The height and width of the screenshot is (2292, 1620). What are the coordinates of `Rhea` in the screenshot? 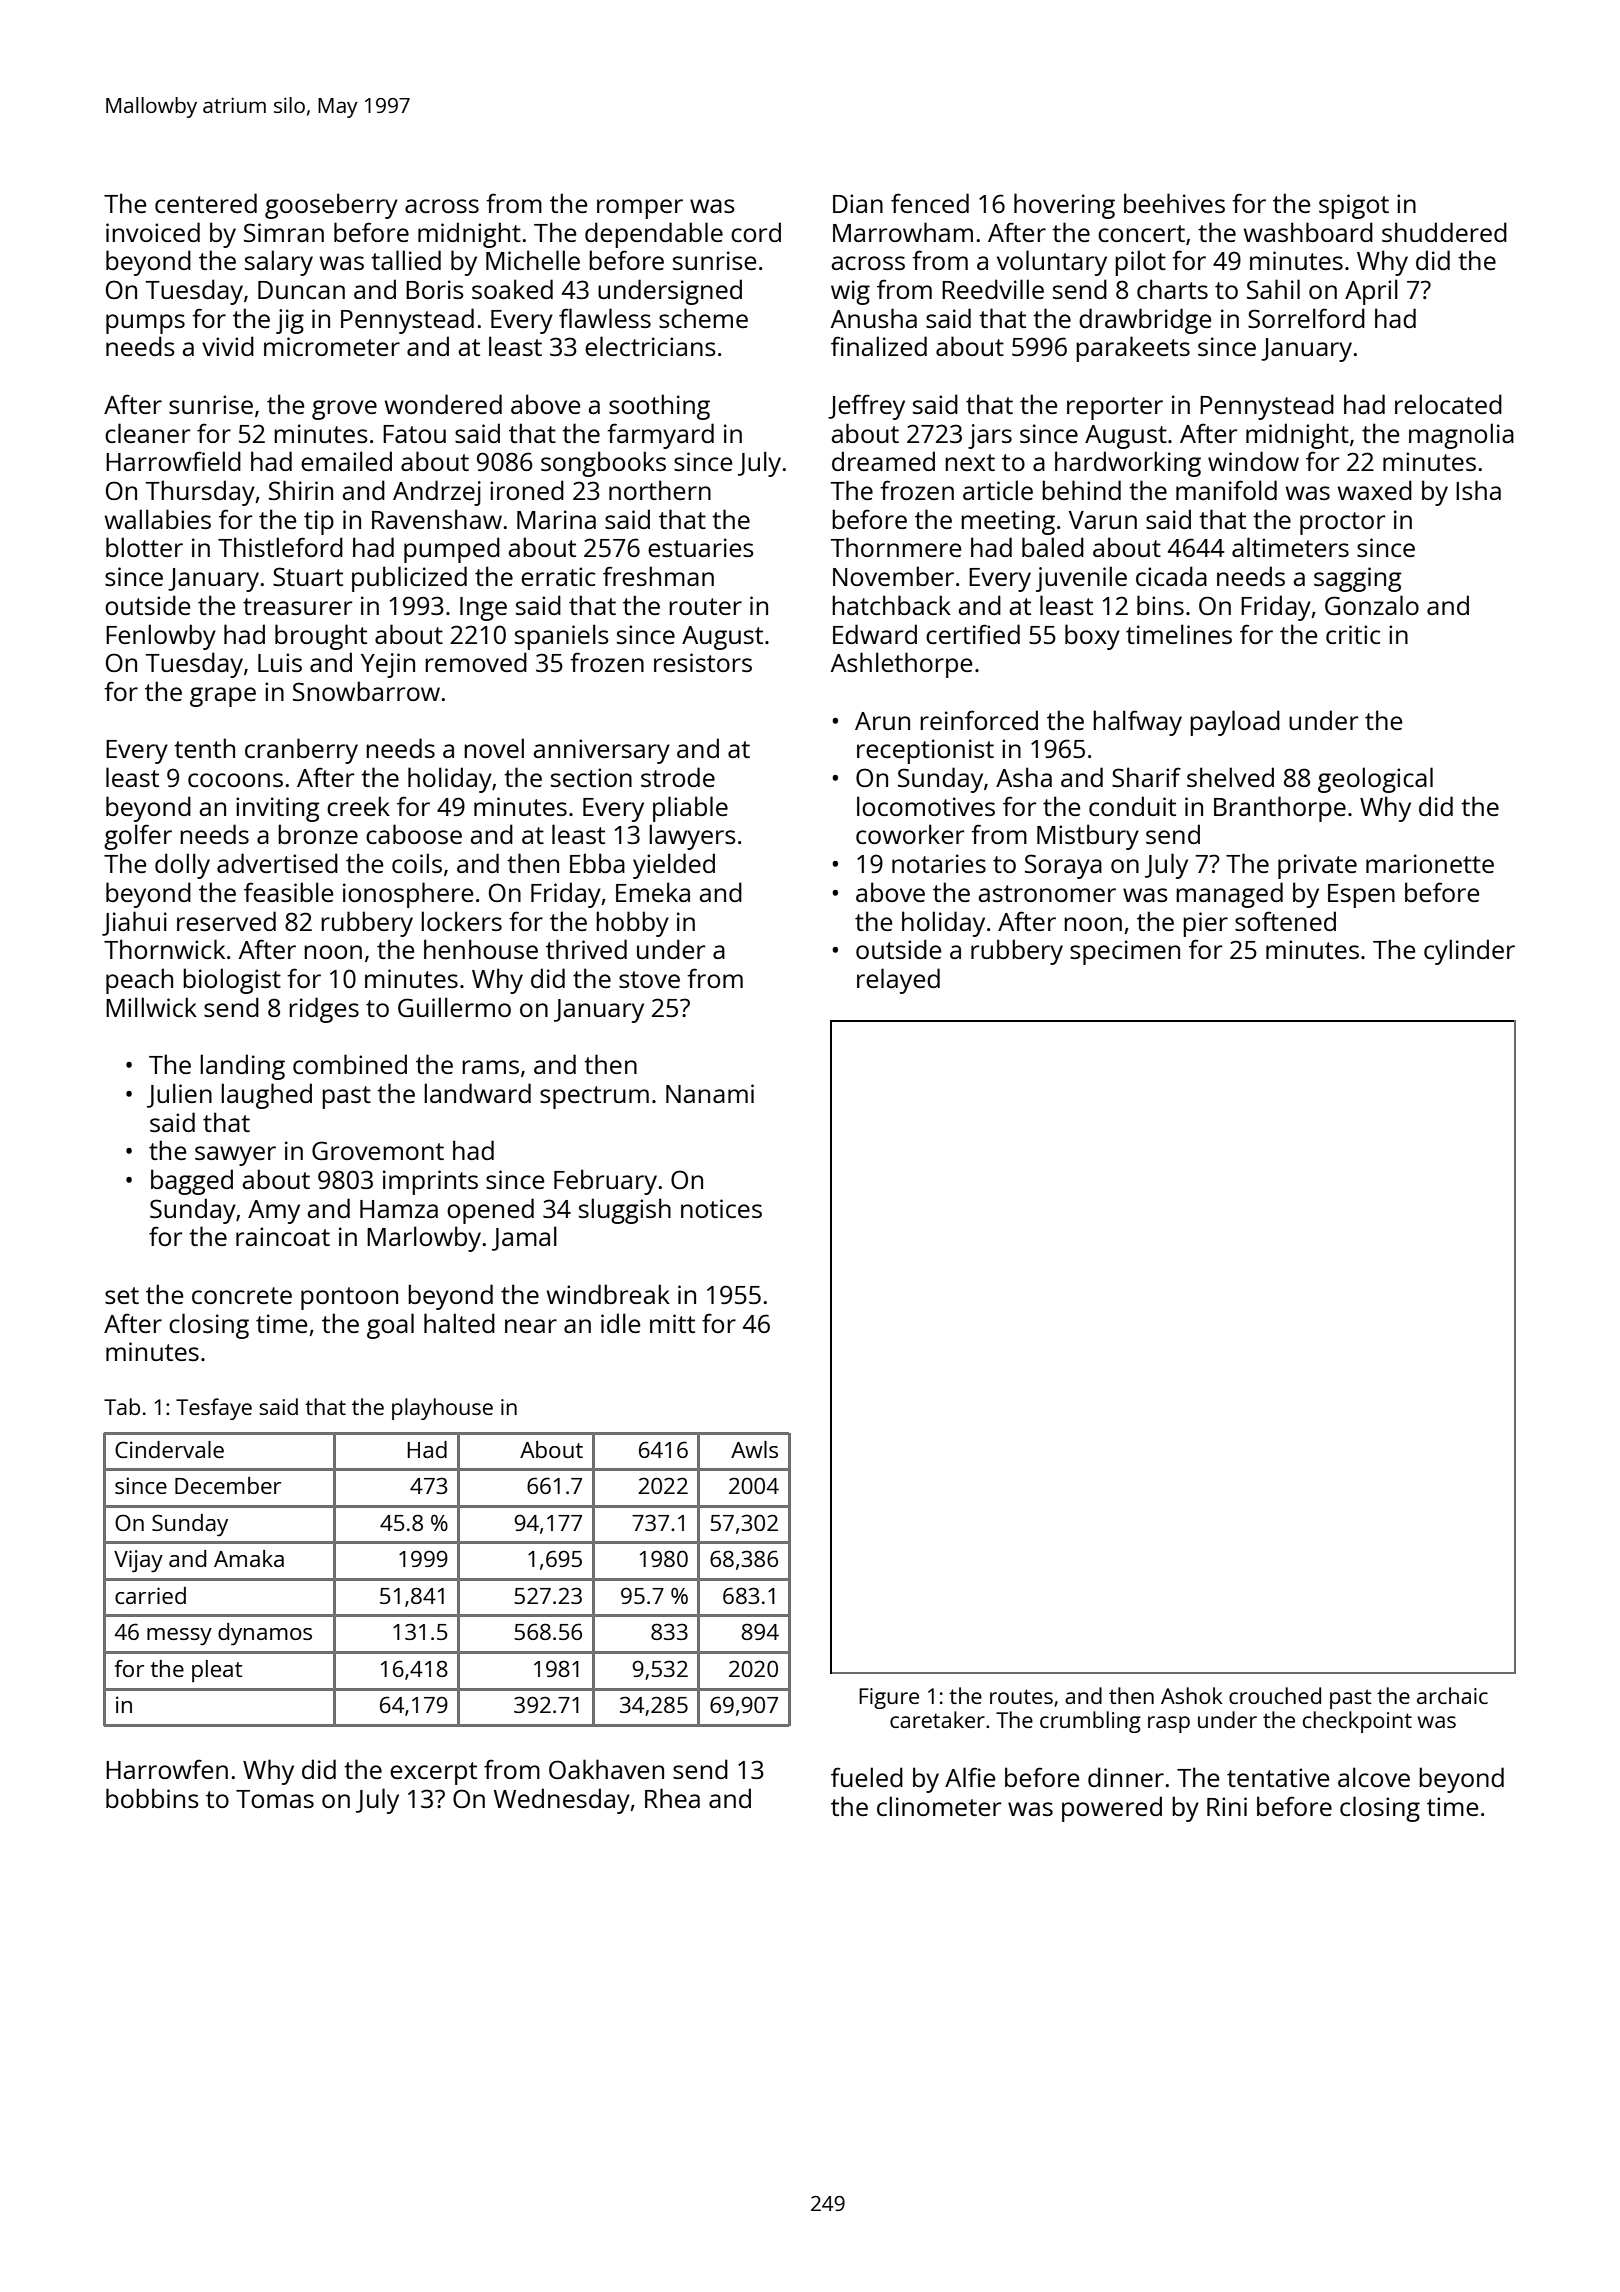 It's located at (672, 1798).
